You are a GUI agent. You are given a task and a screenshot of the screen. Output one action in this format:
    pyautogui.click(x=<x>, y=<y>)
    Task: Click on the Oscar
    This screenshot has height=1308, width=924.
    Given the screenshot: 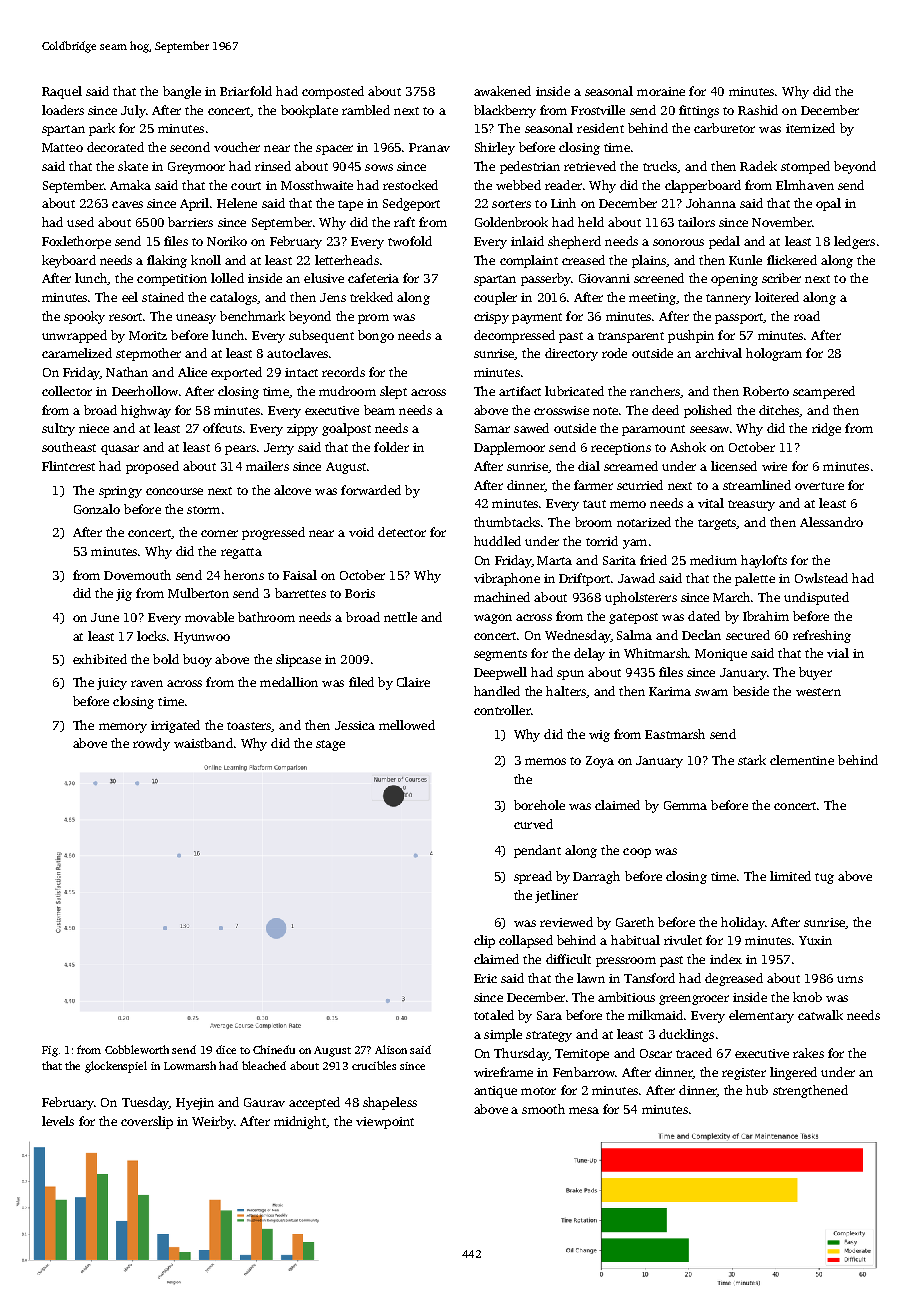 What is the action you would take?
    pyautogui.click(x=656, y=1053)
